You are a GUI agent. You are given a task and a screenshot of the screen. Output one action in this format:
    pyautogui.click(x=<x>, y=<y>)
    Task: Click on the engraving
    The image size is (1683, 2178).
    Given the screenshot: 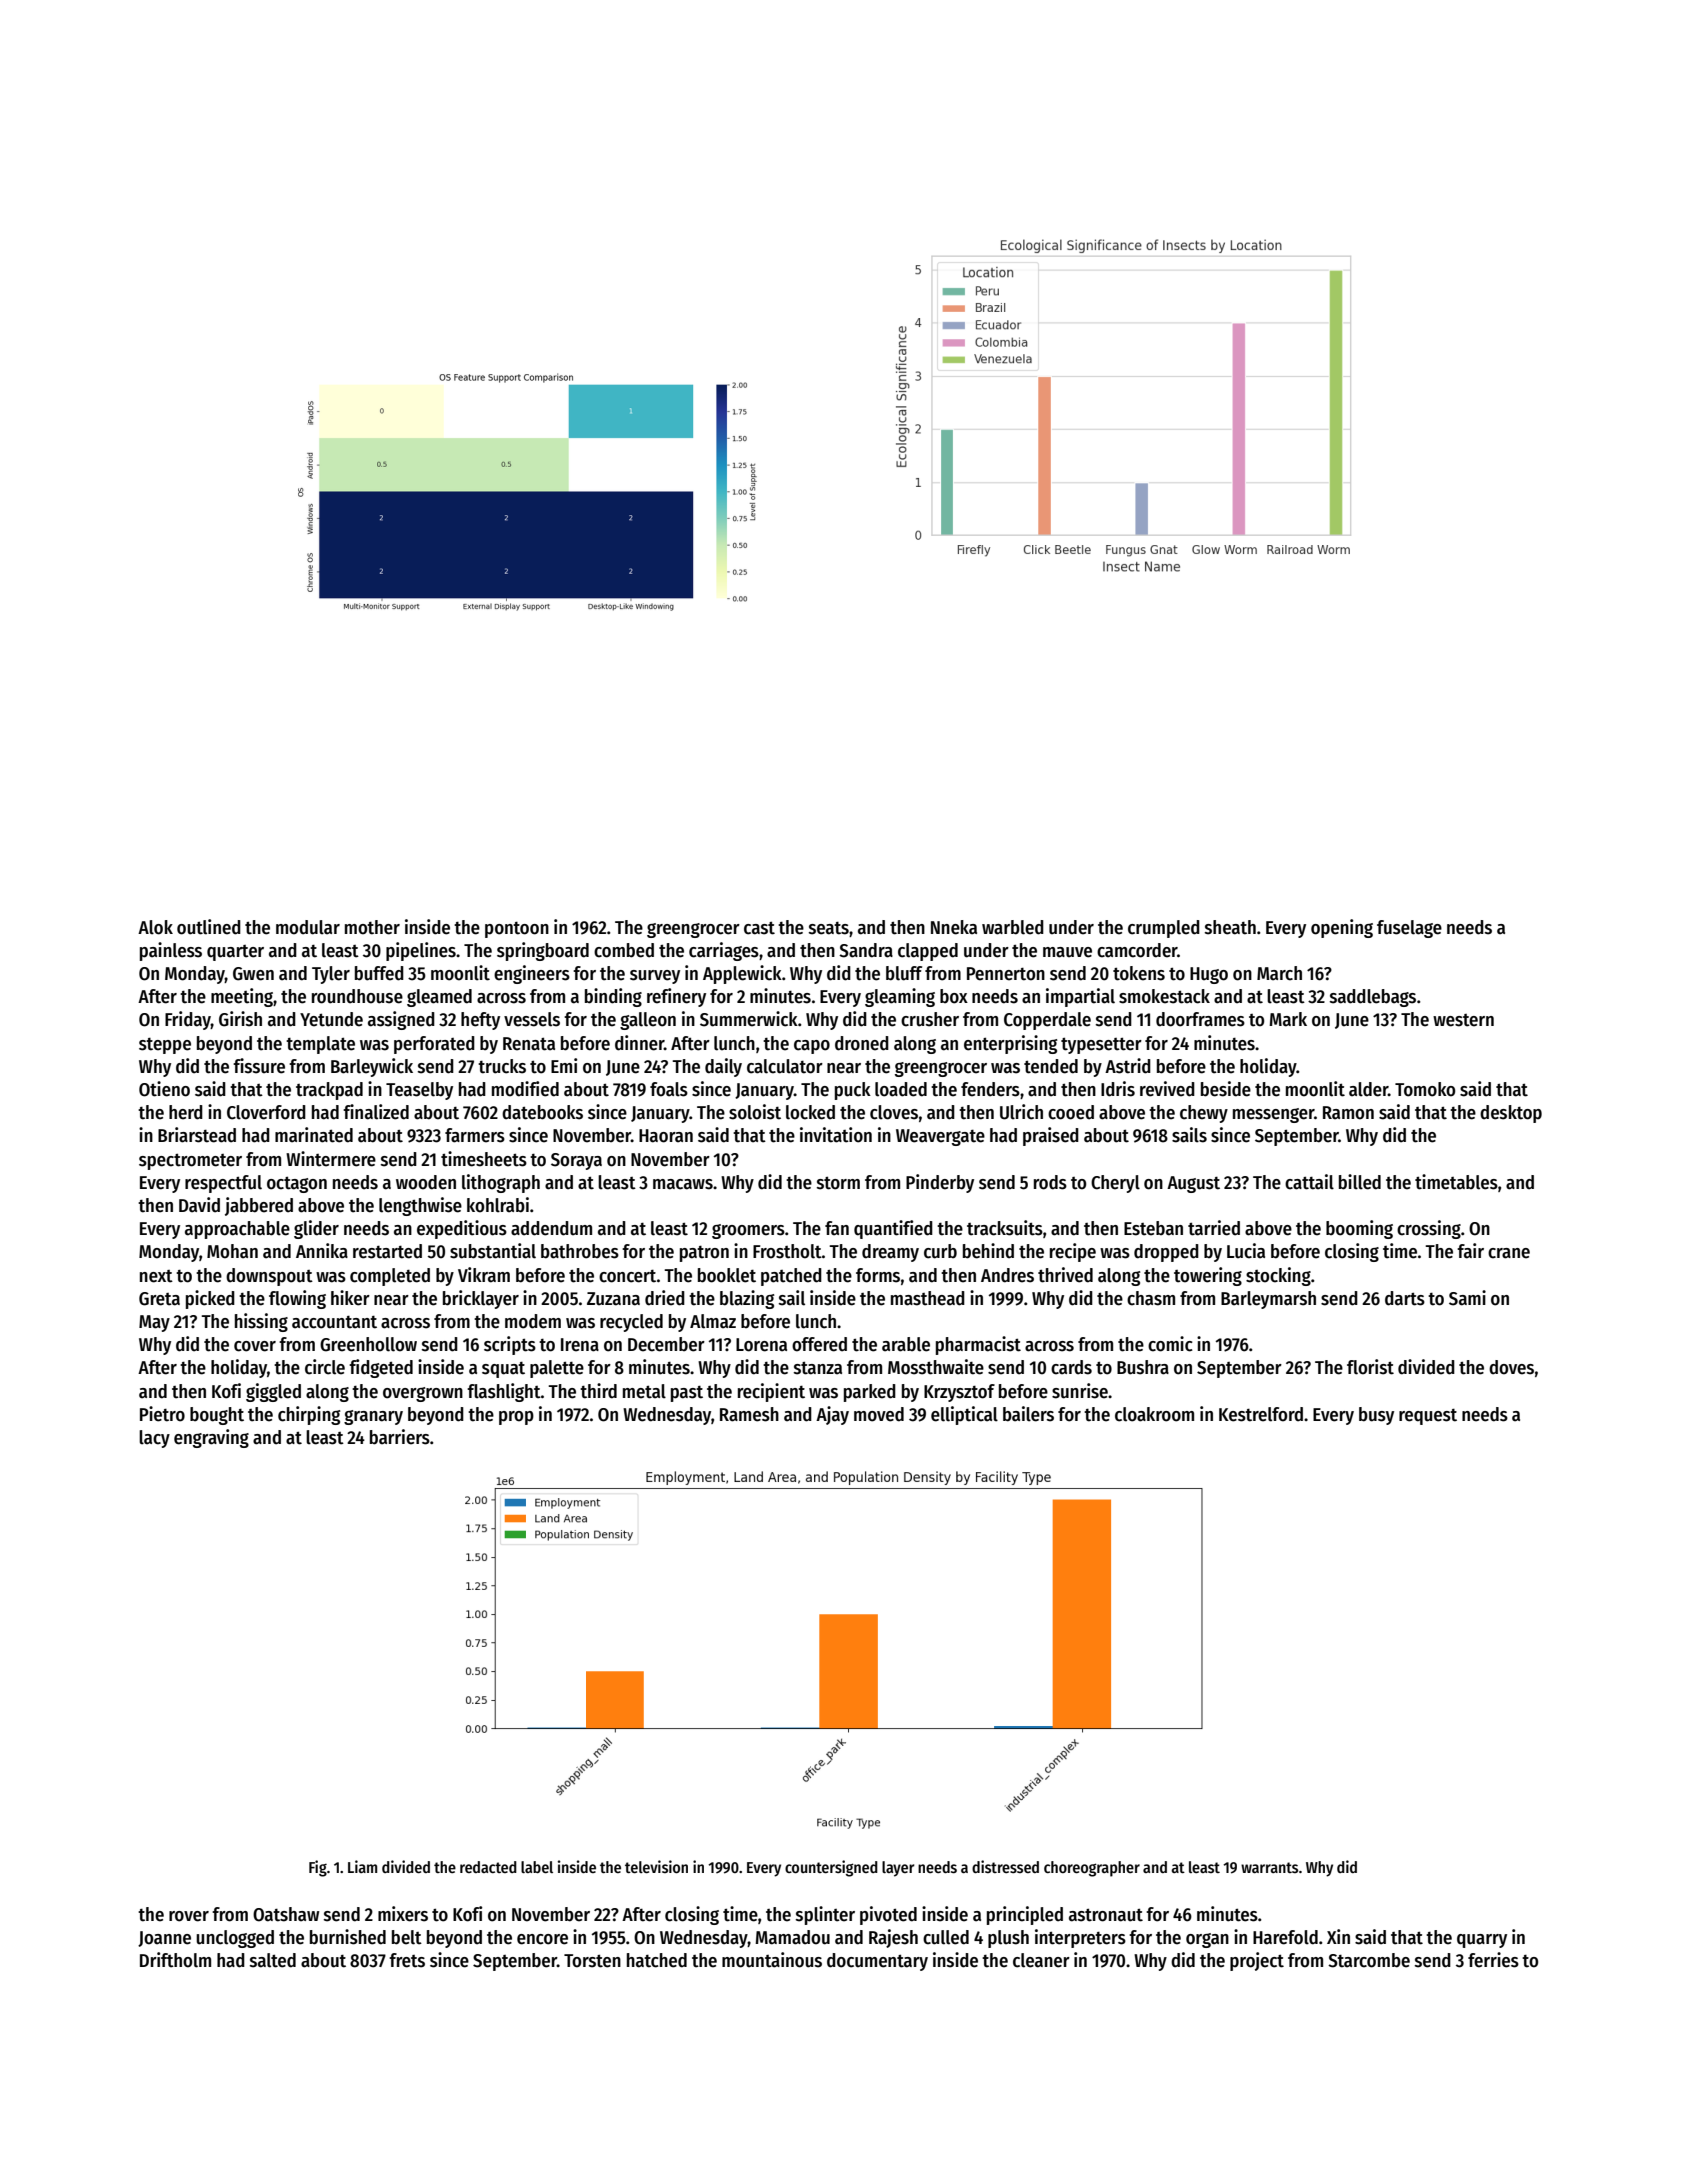 What is the action you would take?
    pyautogui.click(x=211, y=1438)
